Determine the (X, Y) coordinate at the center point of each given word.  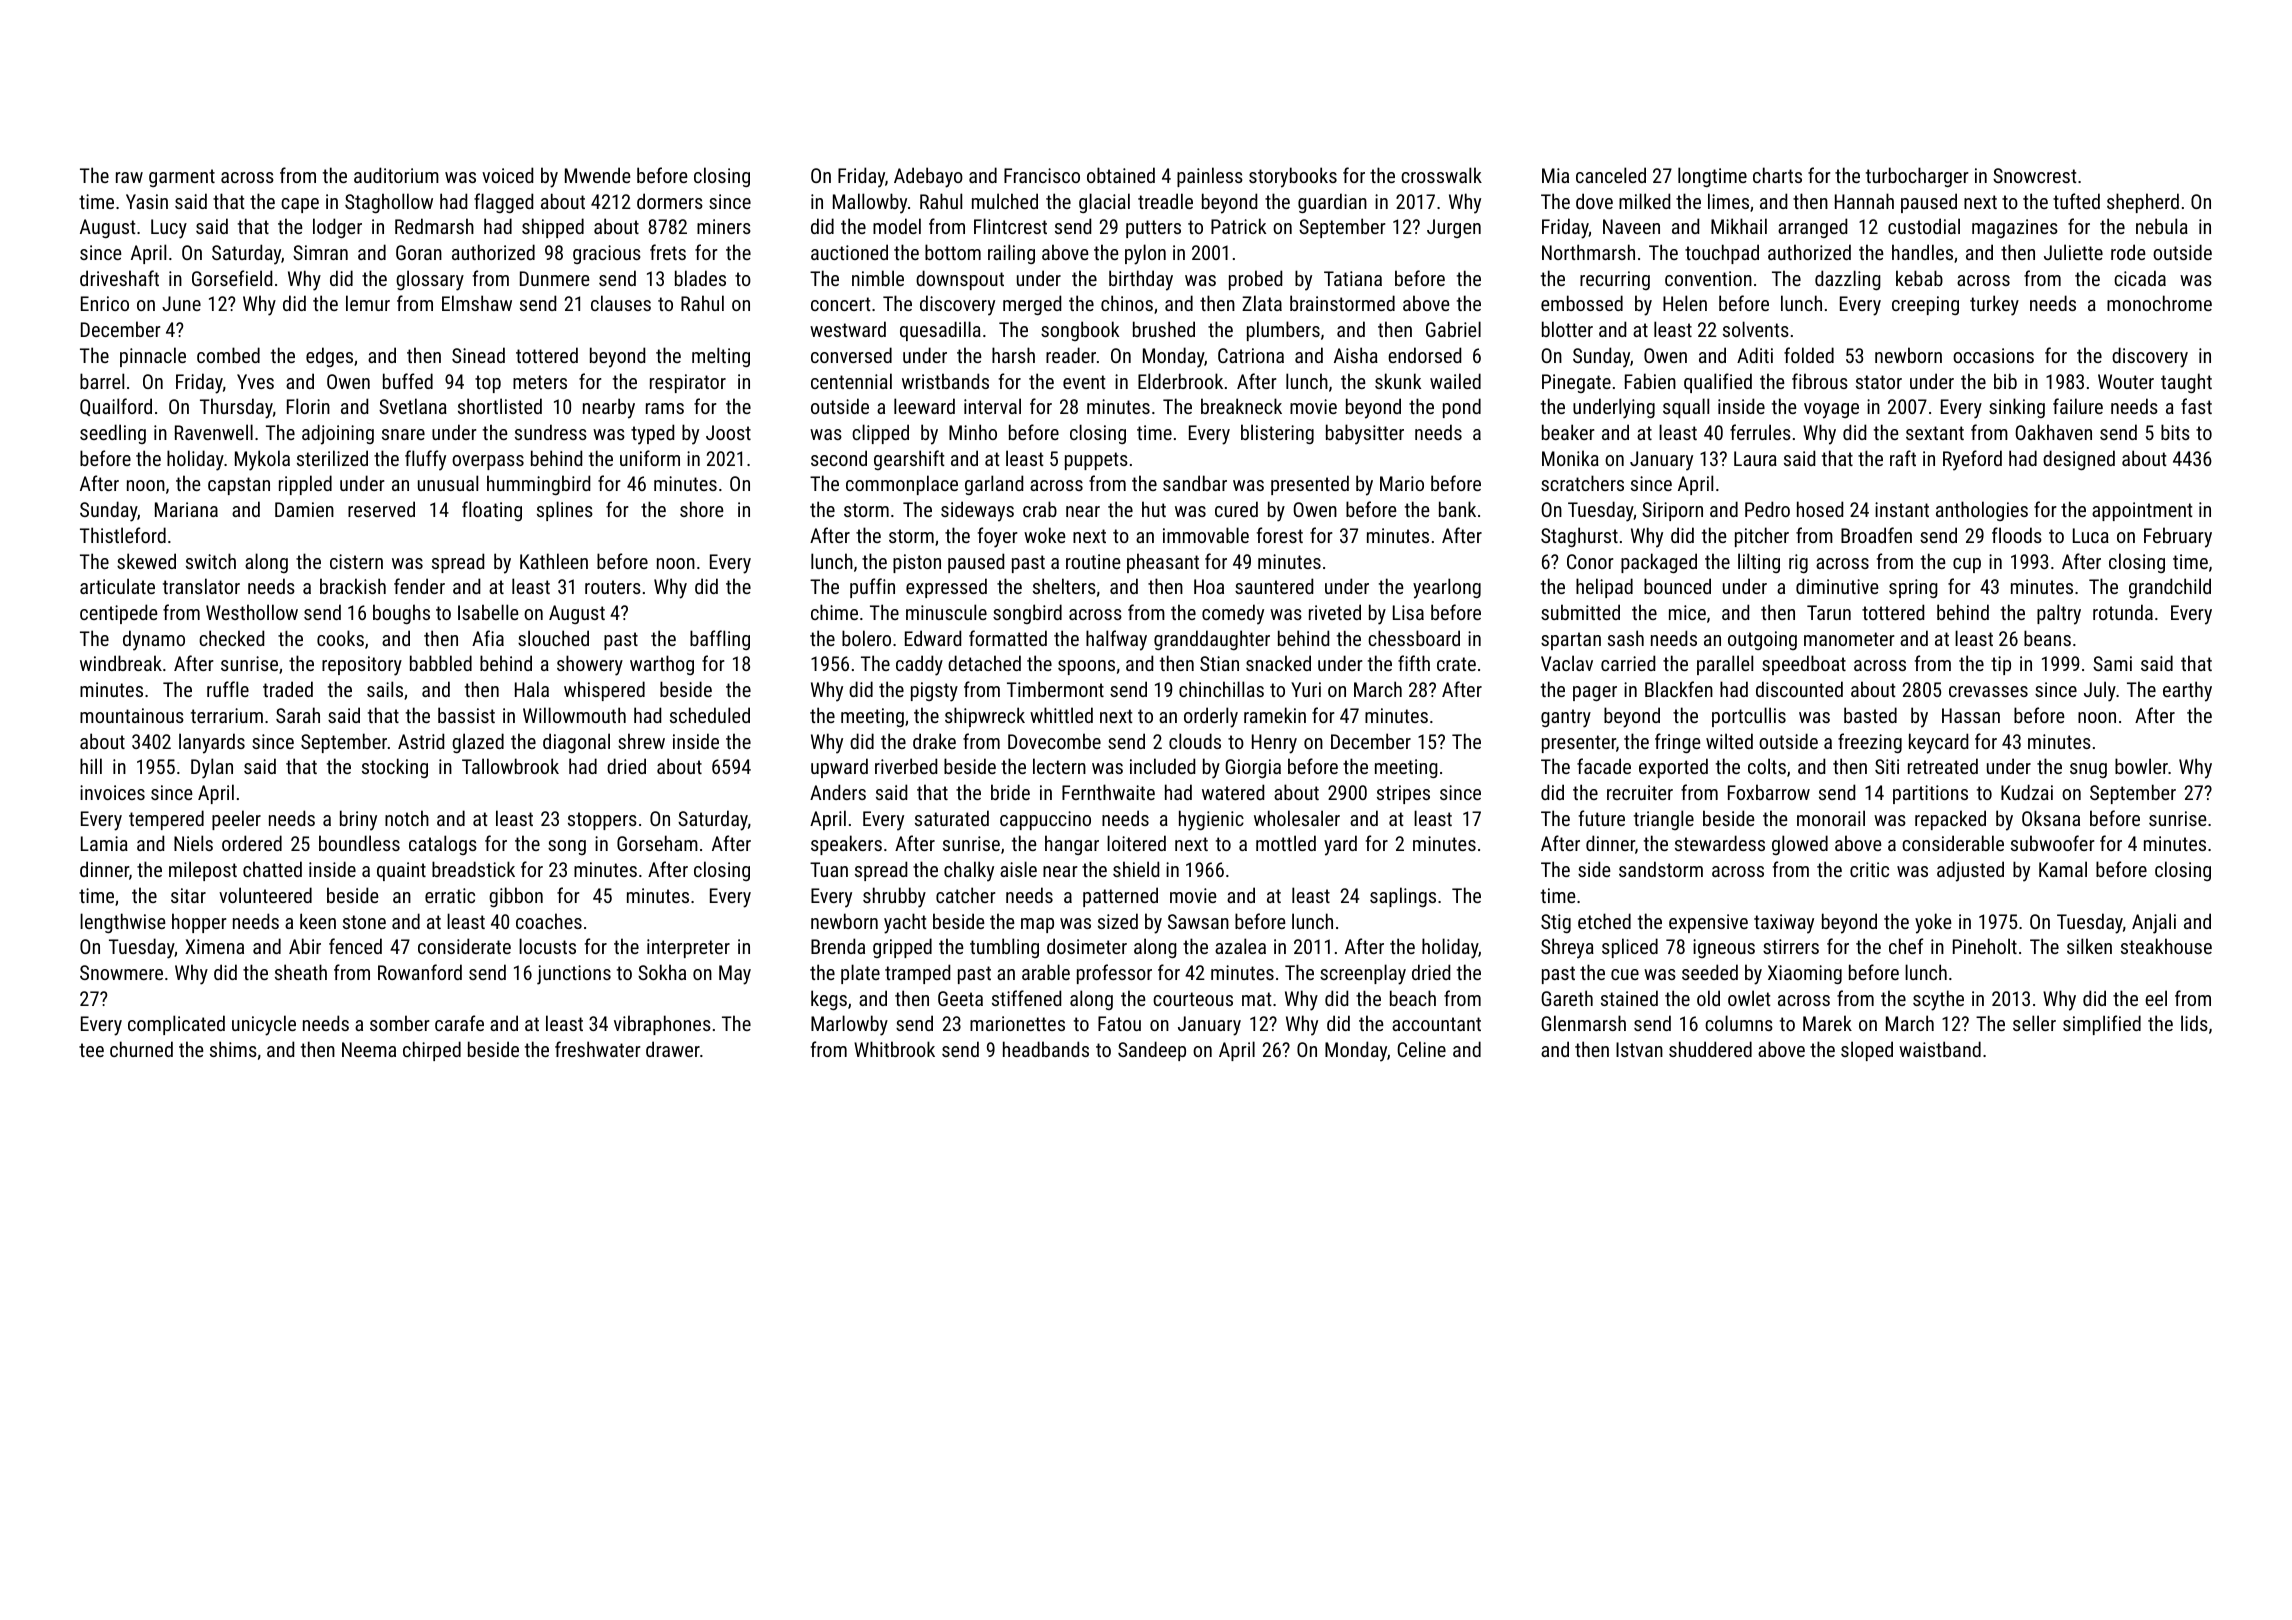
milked (1644, 201)
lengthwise (123, 923)
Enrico (105, 303)
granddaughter (1212, 640)
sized (1118, 921)
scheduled (710, 715)
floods (2017, 535)
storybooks (1293, 177)
